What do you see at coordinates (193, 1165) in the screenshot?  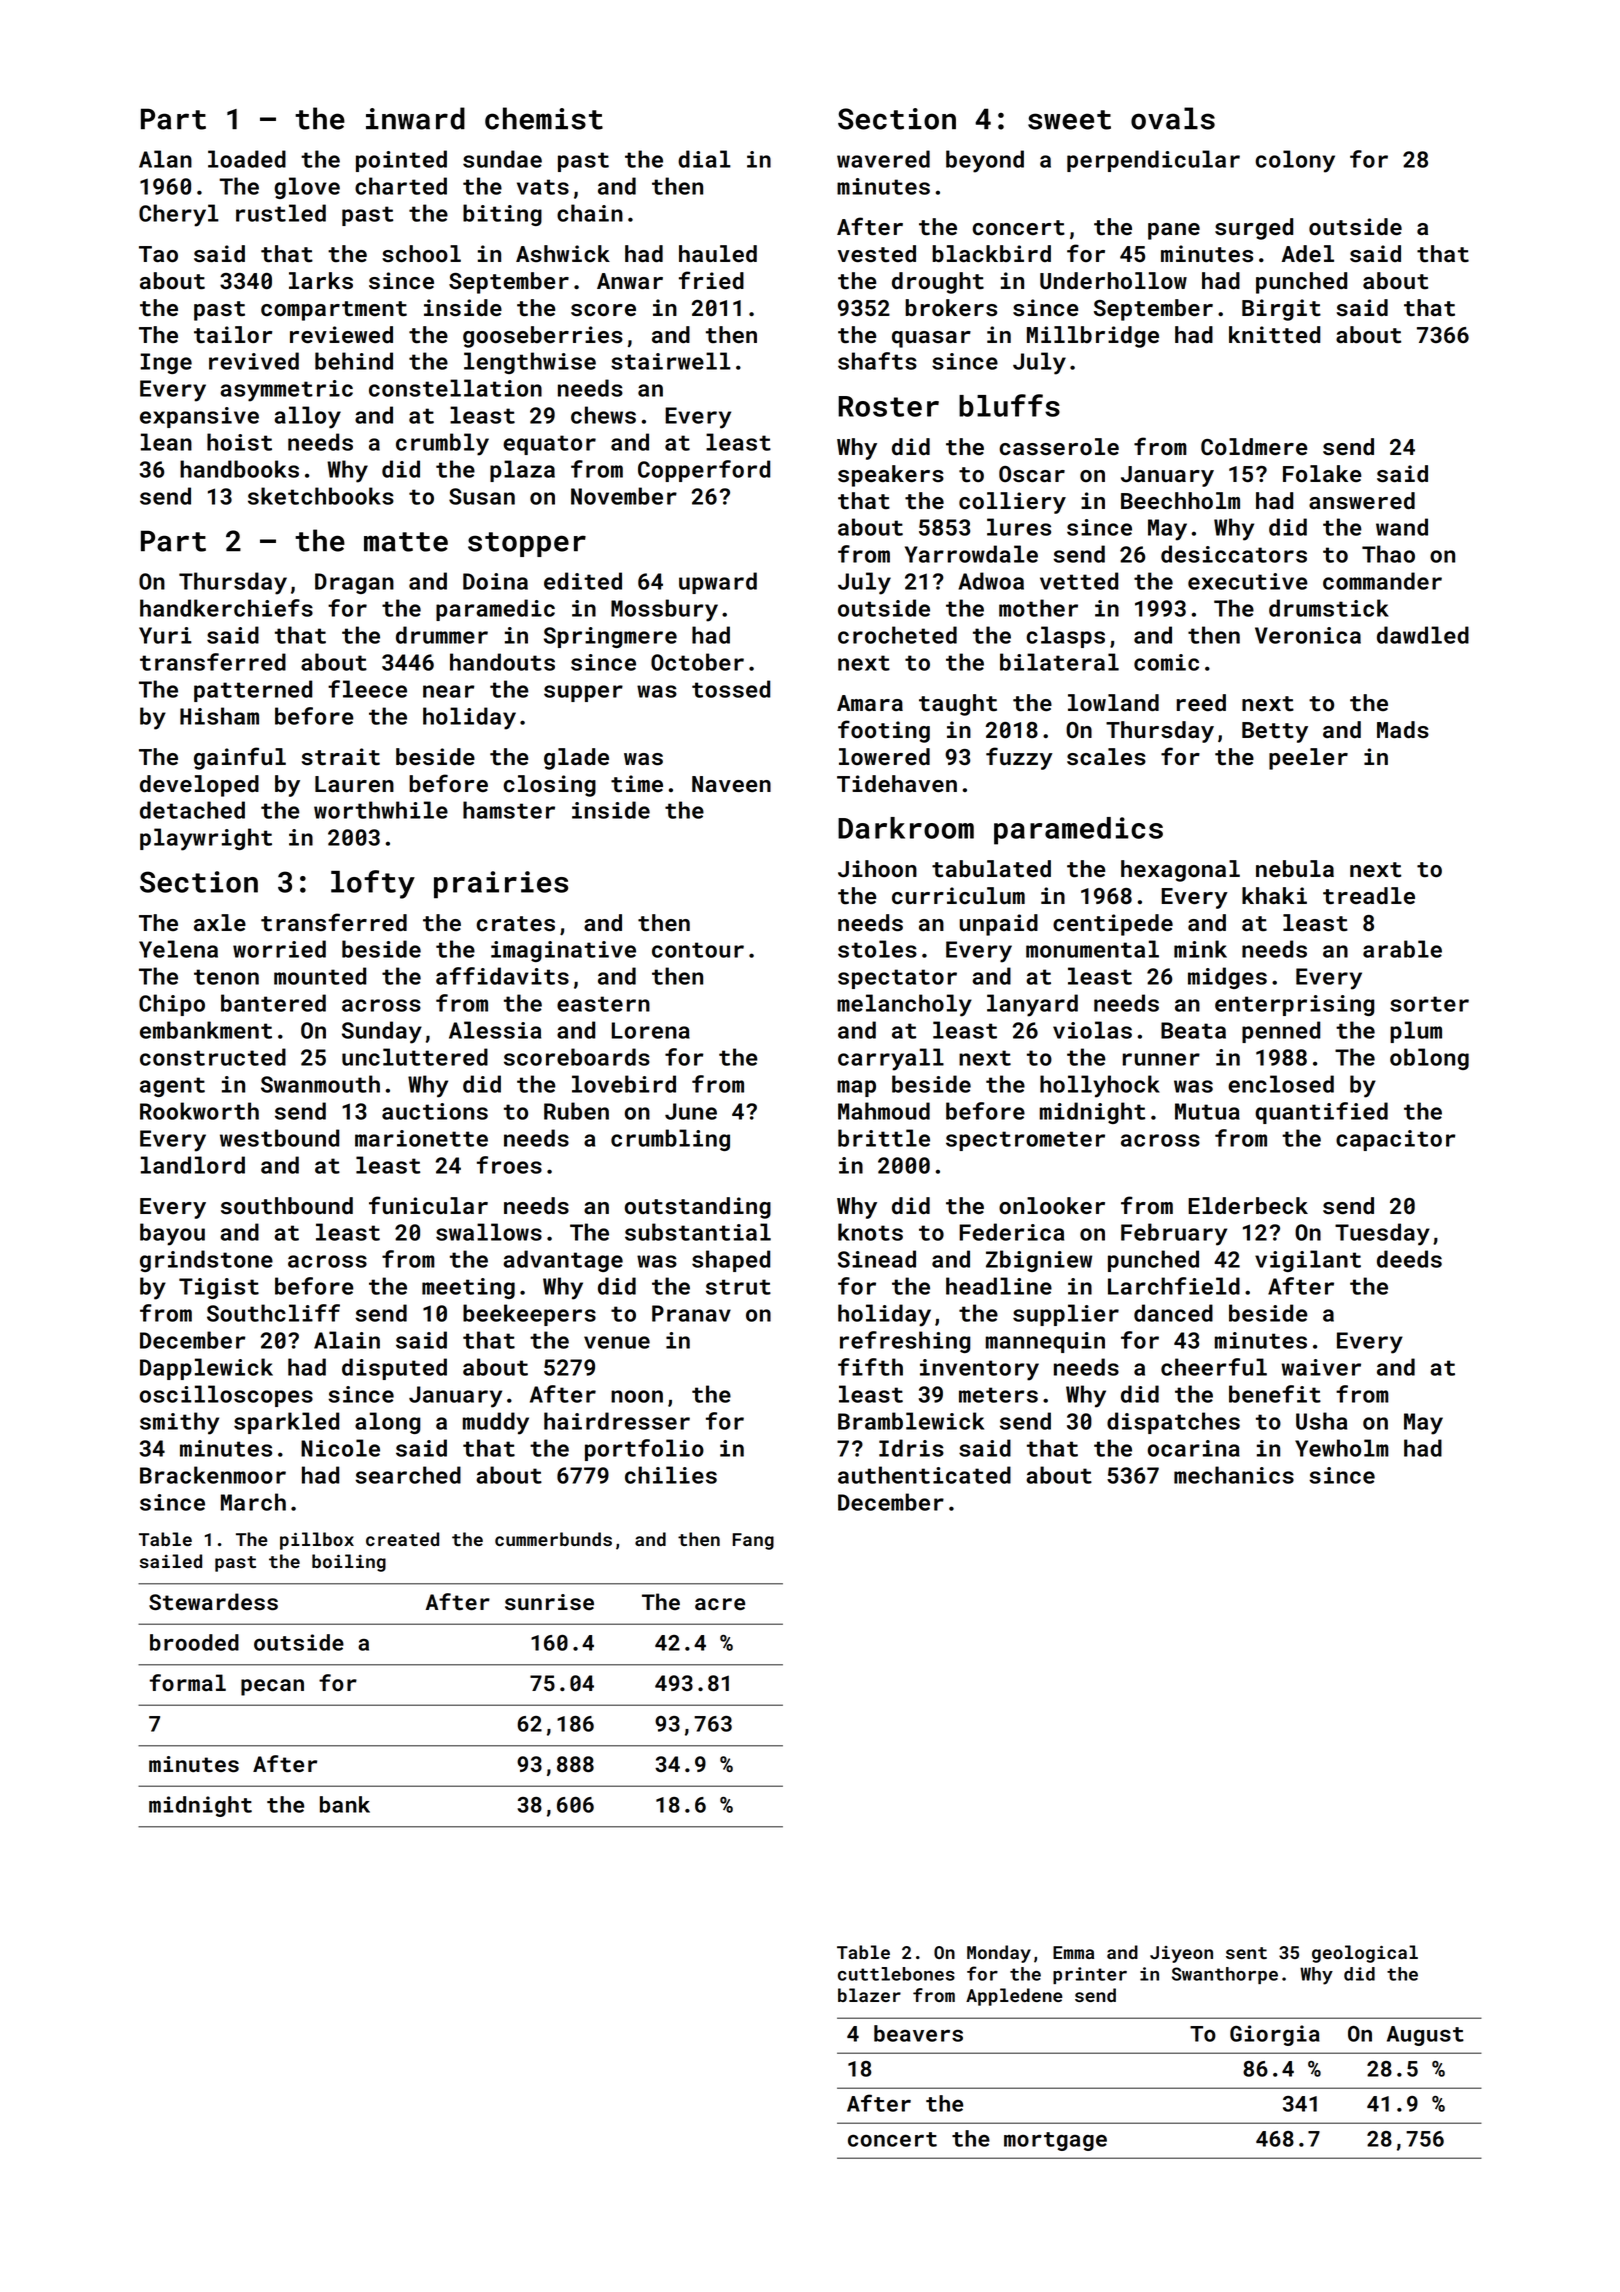 I see `landlord` at bounding box center [193, 1165].
